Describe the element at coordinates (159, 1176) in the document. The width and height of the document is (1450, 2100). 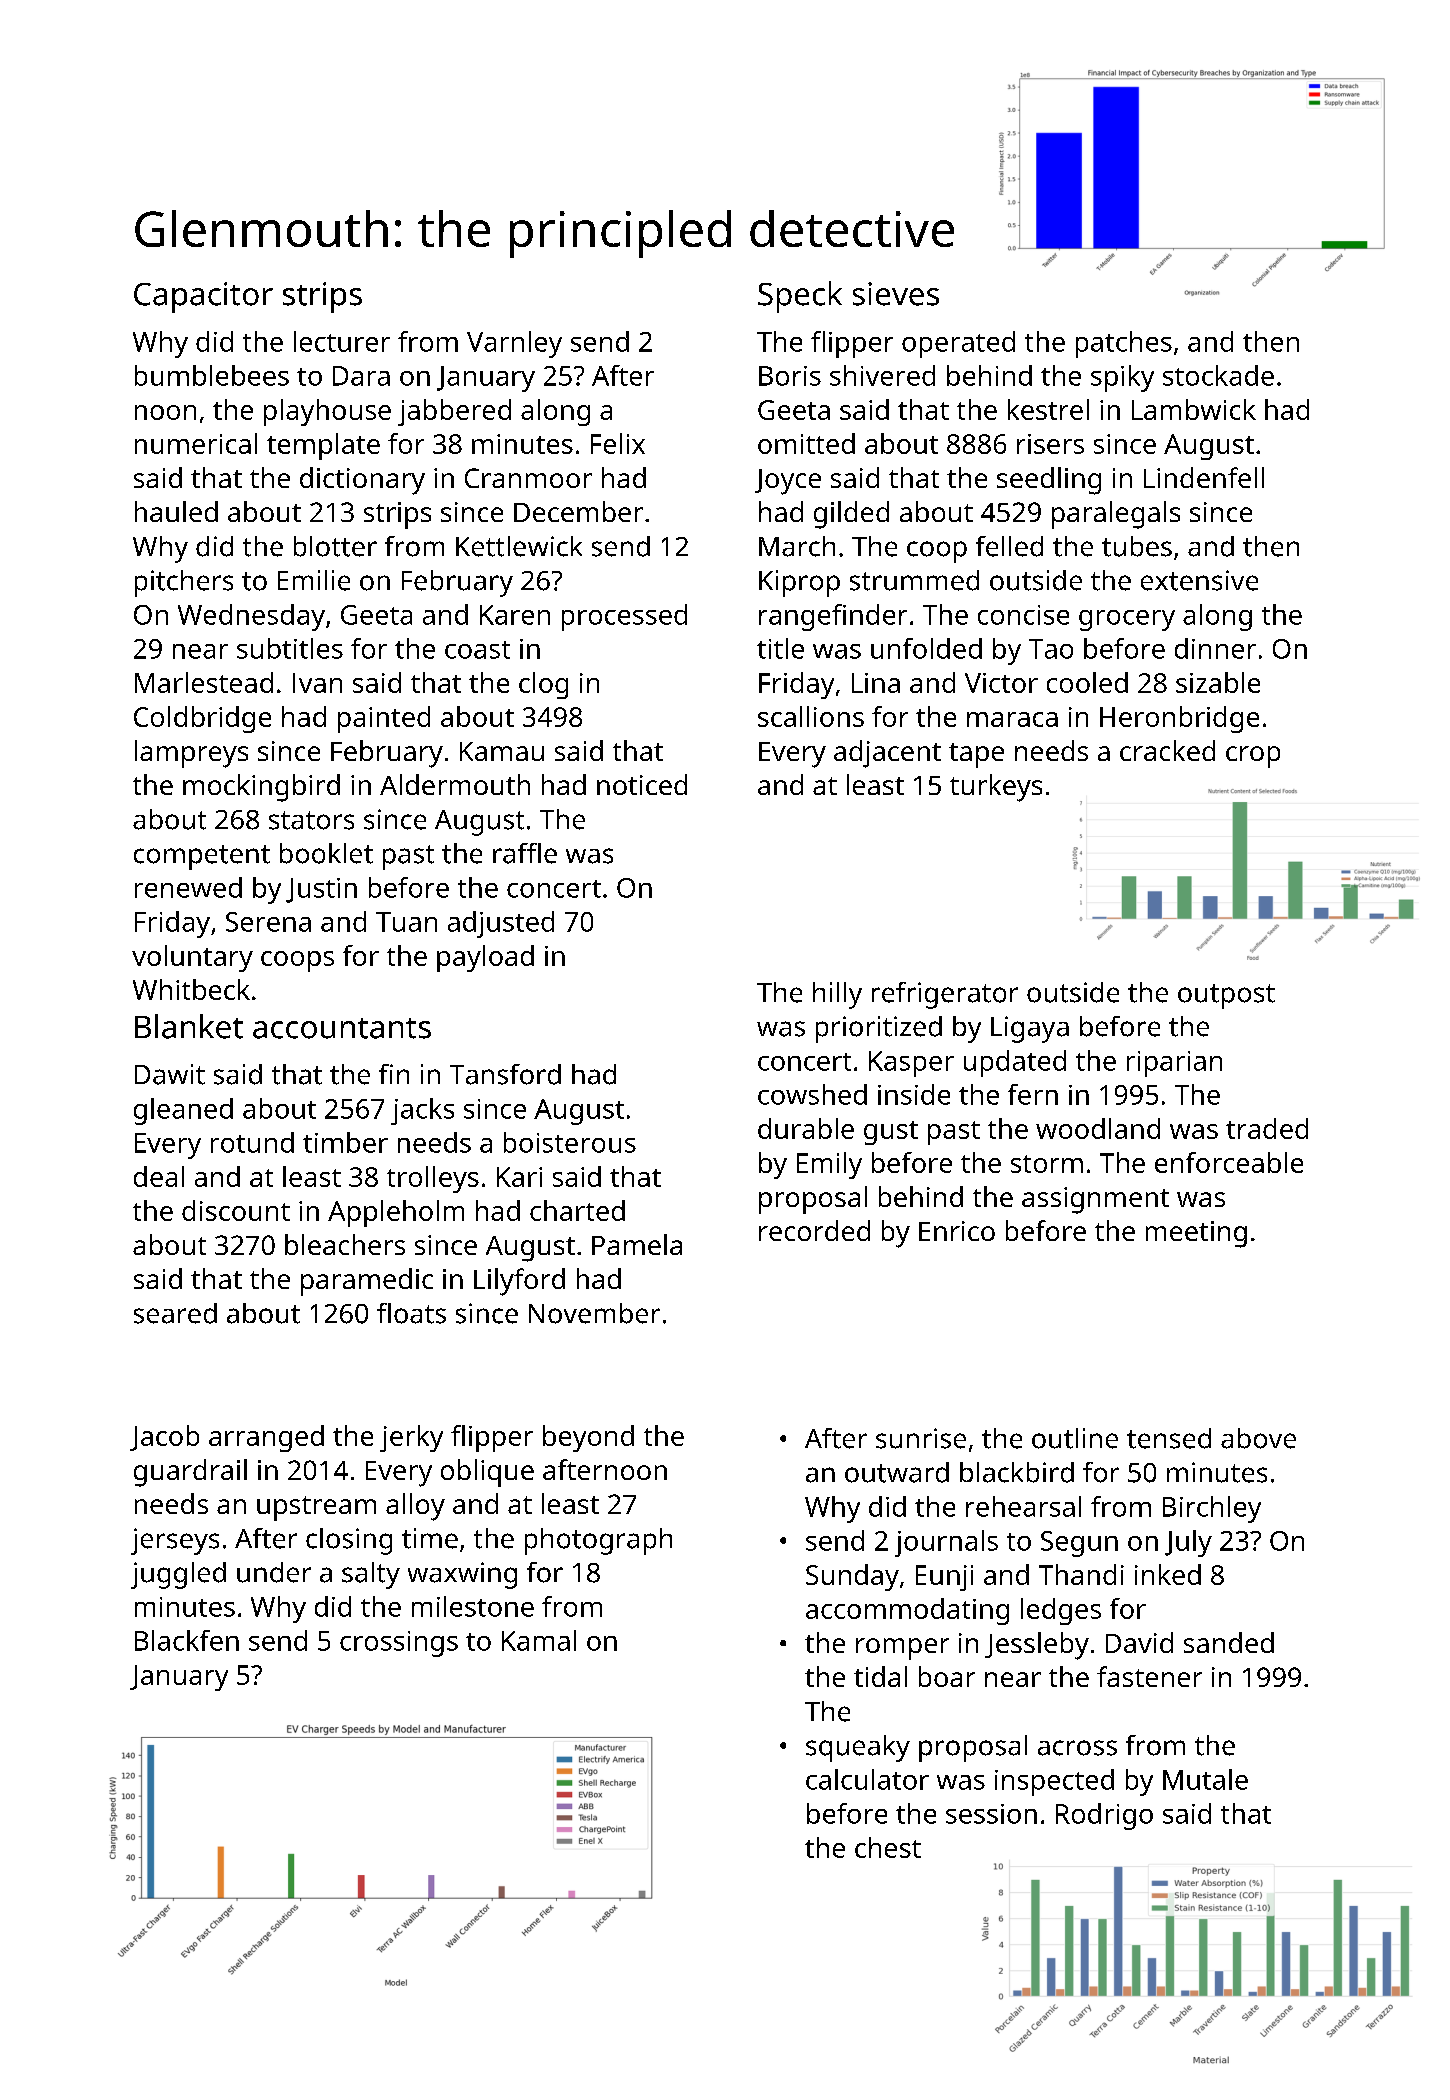
I see `deal` at that location.
